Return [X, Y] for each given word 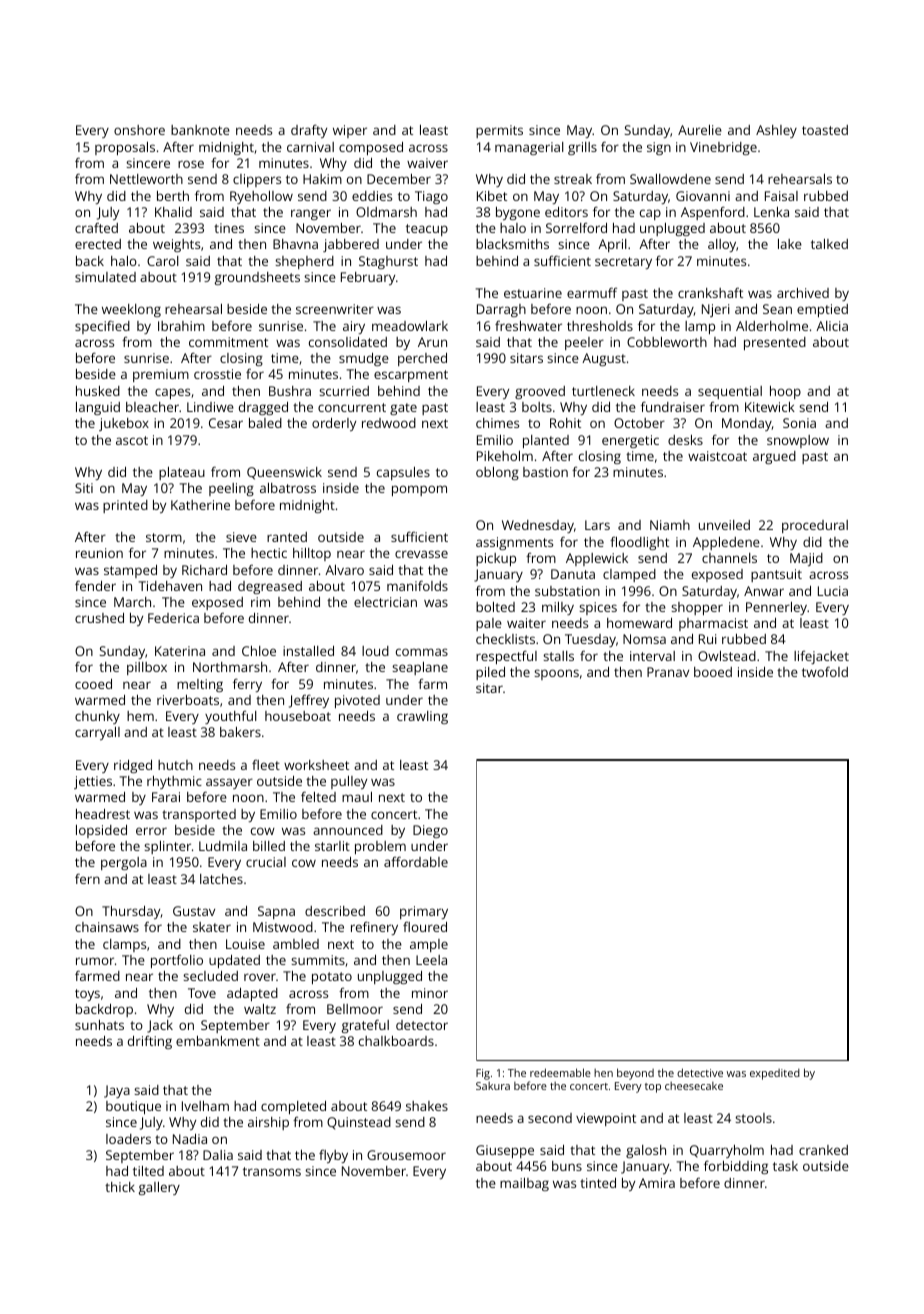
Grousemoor [406, 1155]
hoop [785, 392]
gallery [159, 1188]
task [785, 1166]
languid [98, 408]
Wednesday [538, 526]
